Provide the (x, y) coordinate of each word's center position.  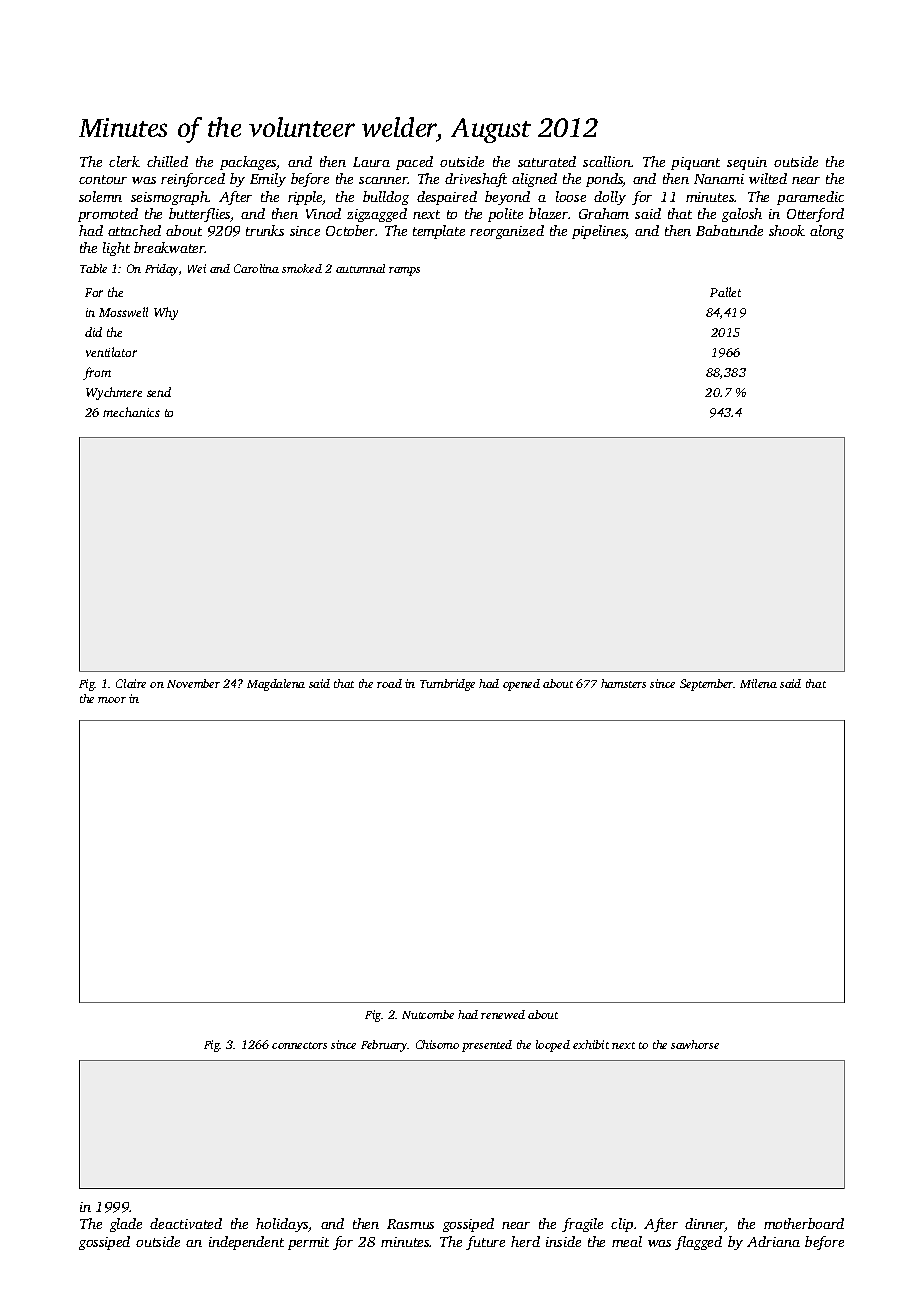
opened (521, 685)
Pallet (725, 292)
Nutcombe (428, 1014)
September (707, 685)
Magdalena (276, 685)
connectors (299, 1045)
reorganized (507, 232)
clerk (124, 161)
